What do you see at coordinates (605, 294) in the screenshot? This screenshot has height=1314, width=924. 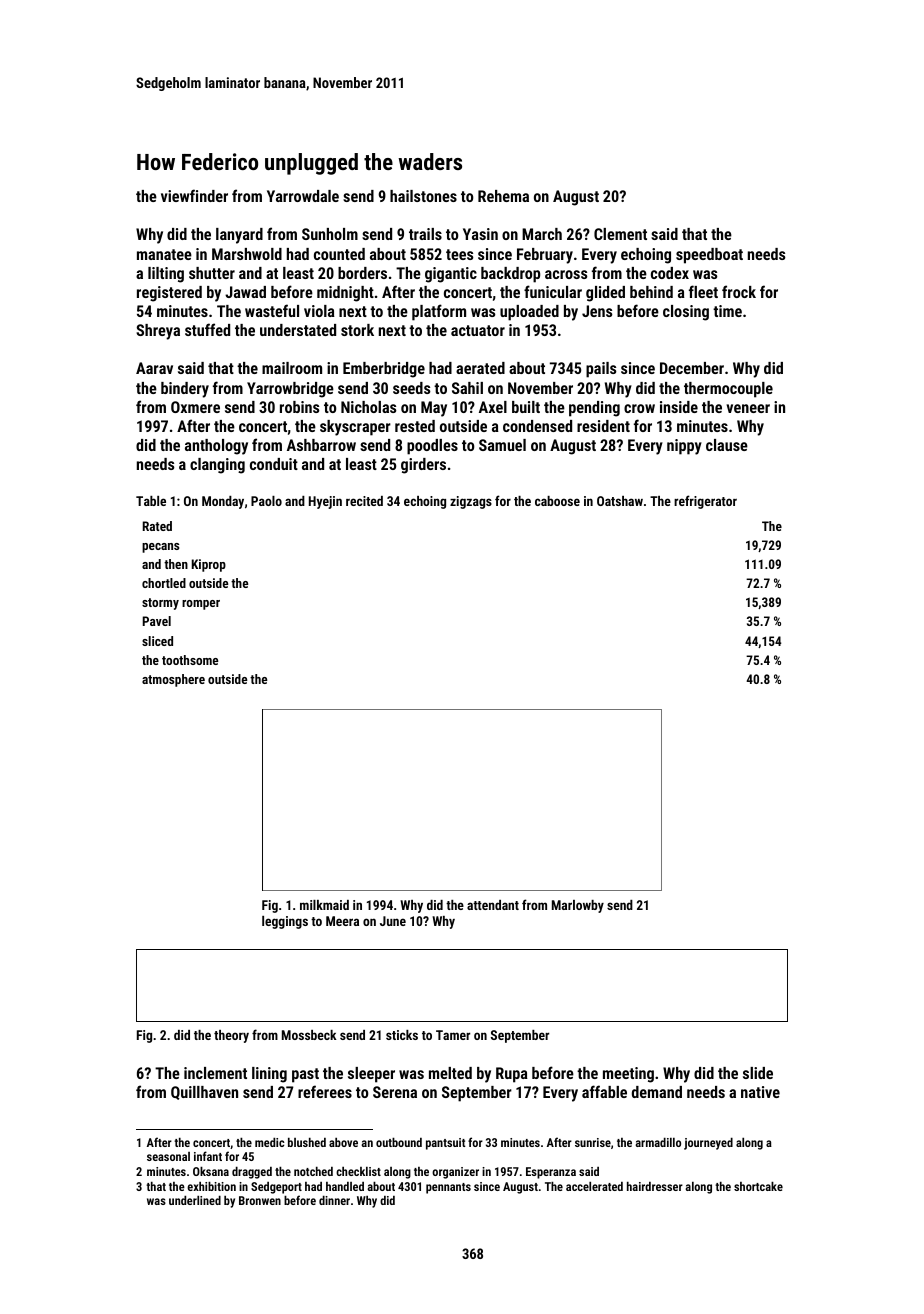 I see `glided` at bounding box center [605, 294].
